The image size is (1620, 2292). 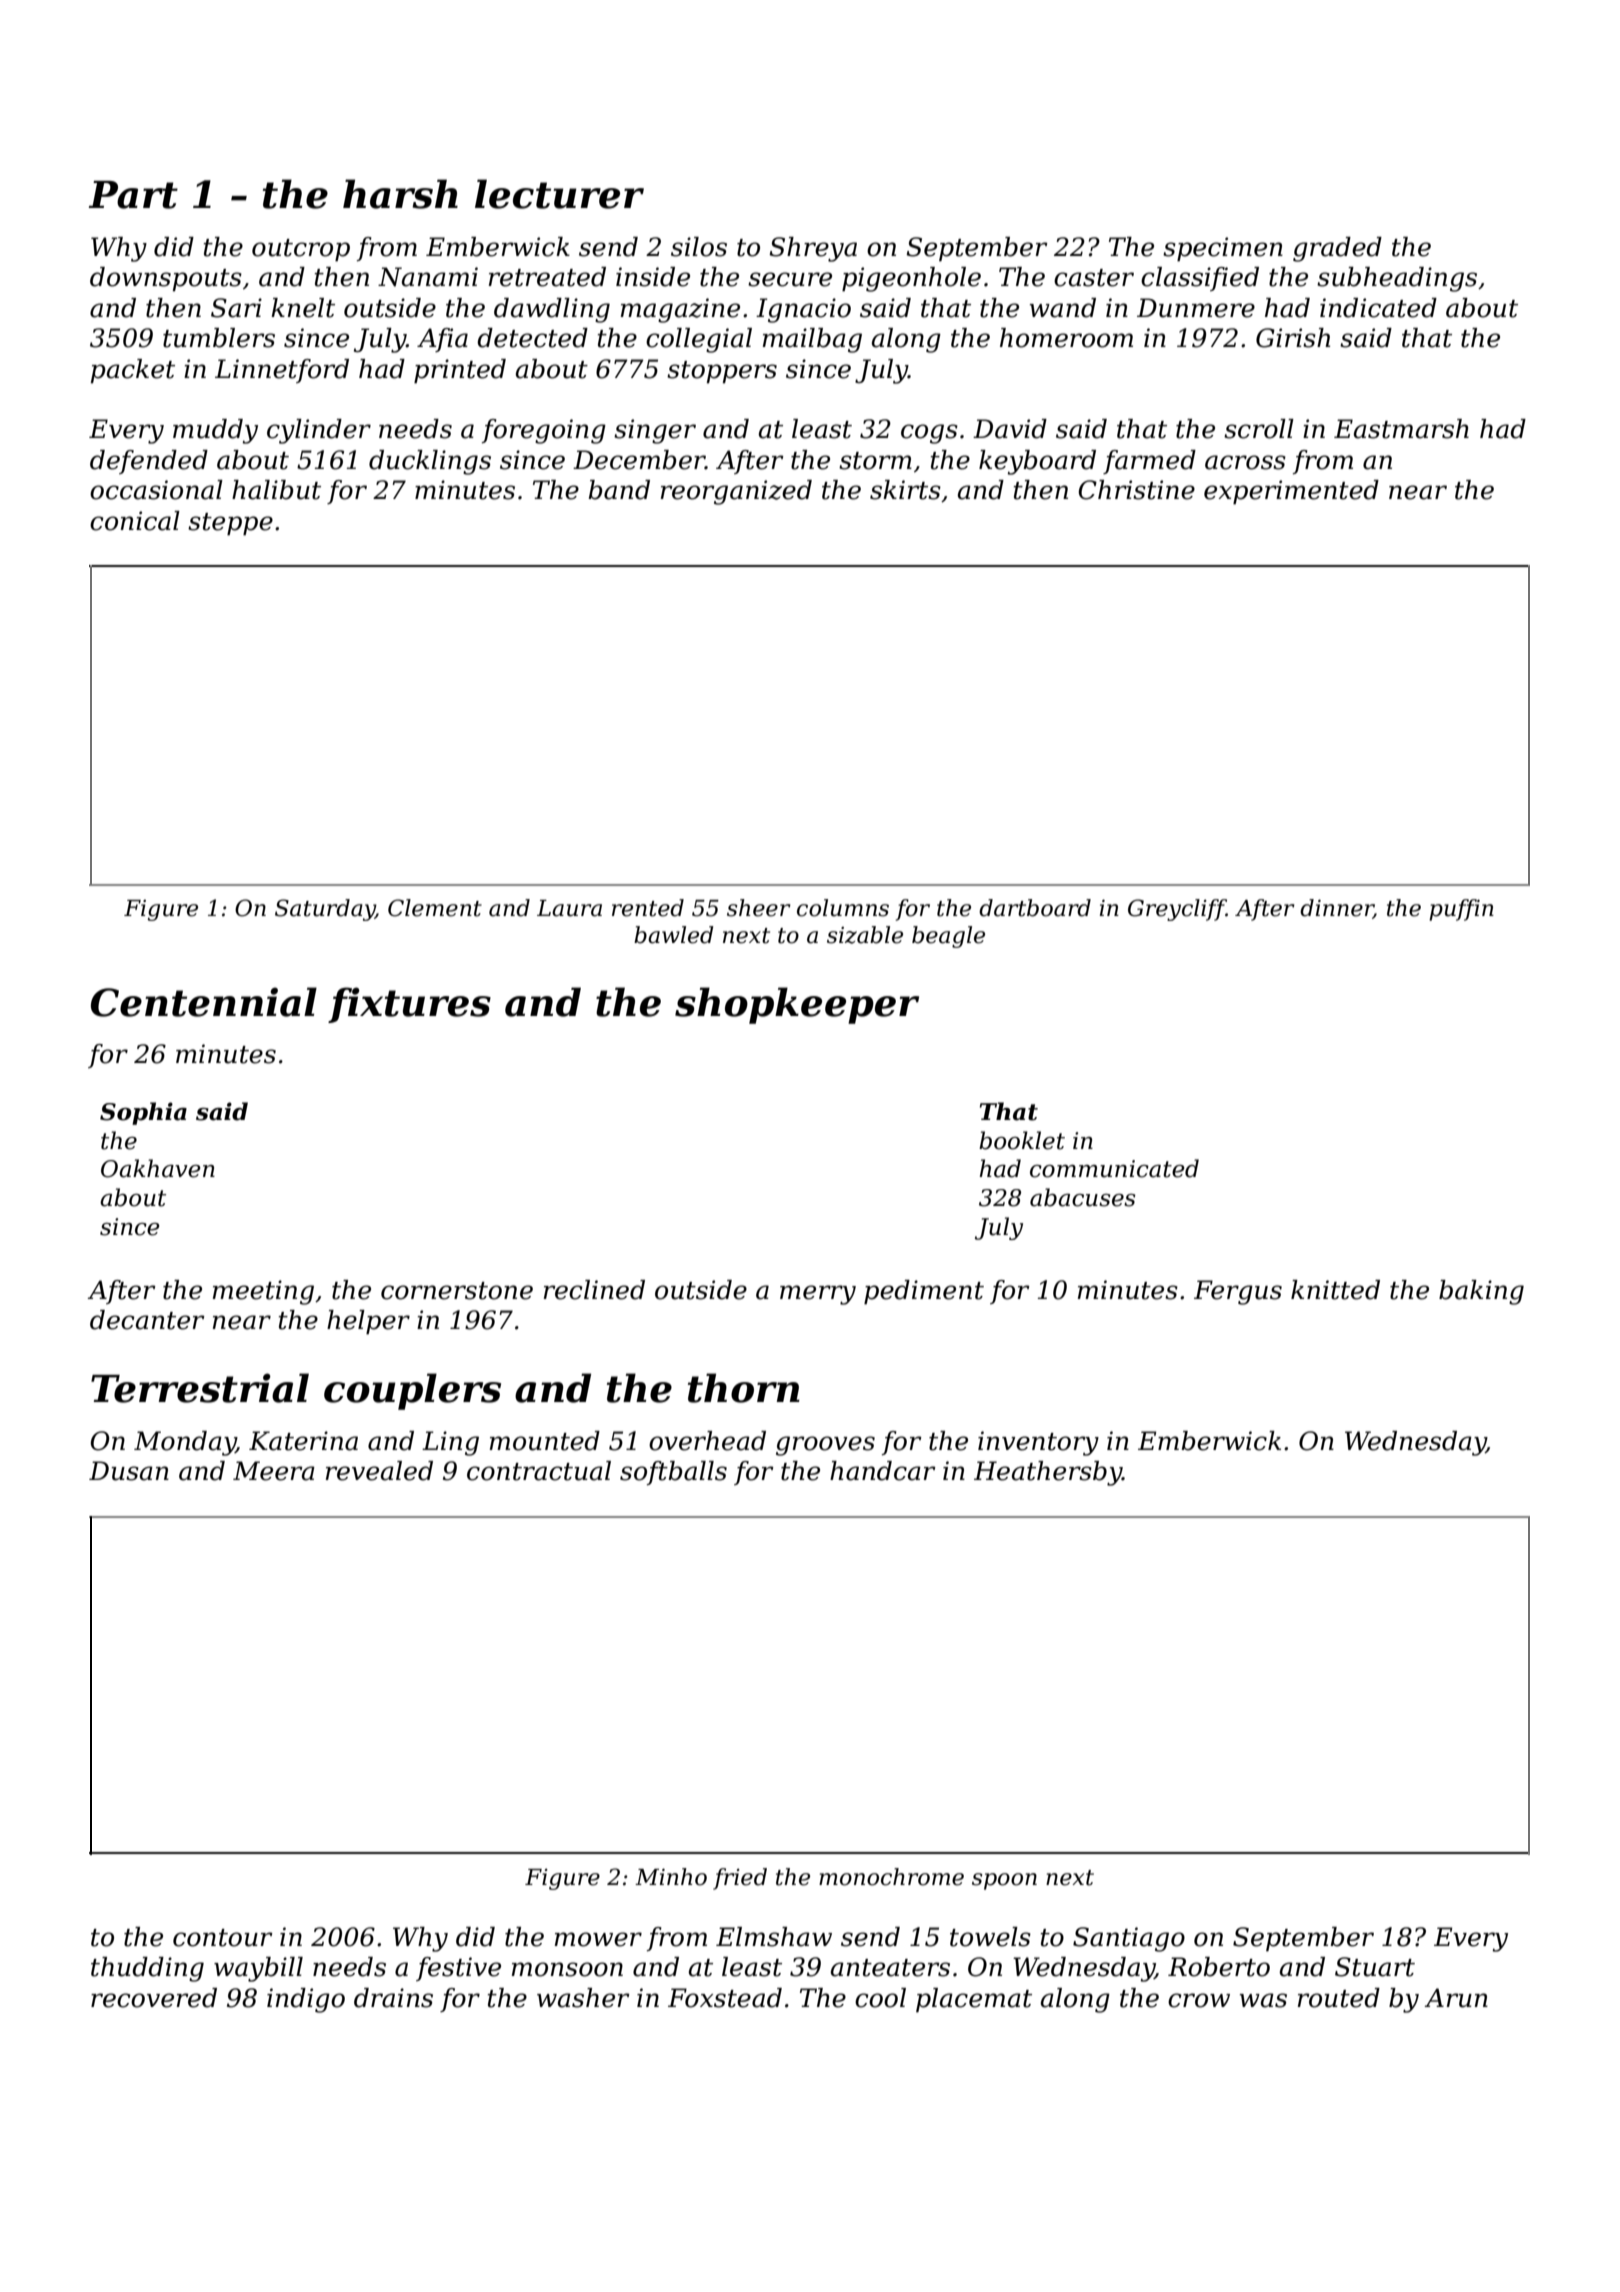 I want to click on experimented, so click(x=1291, y=492).
